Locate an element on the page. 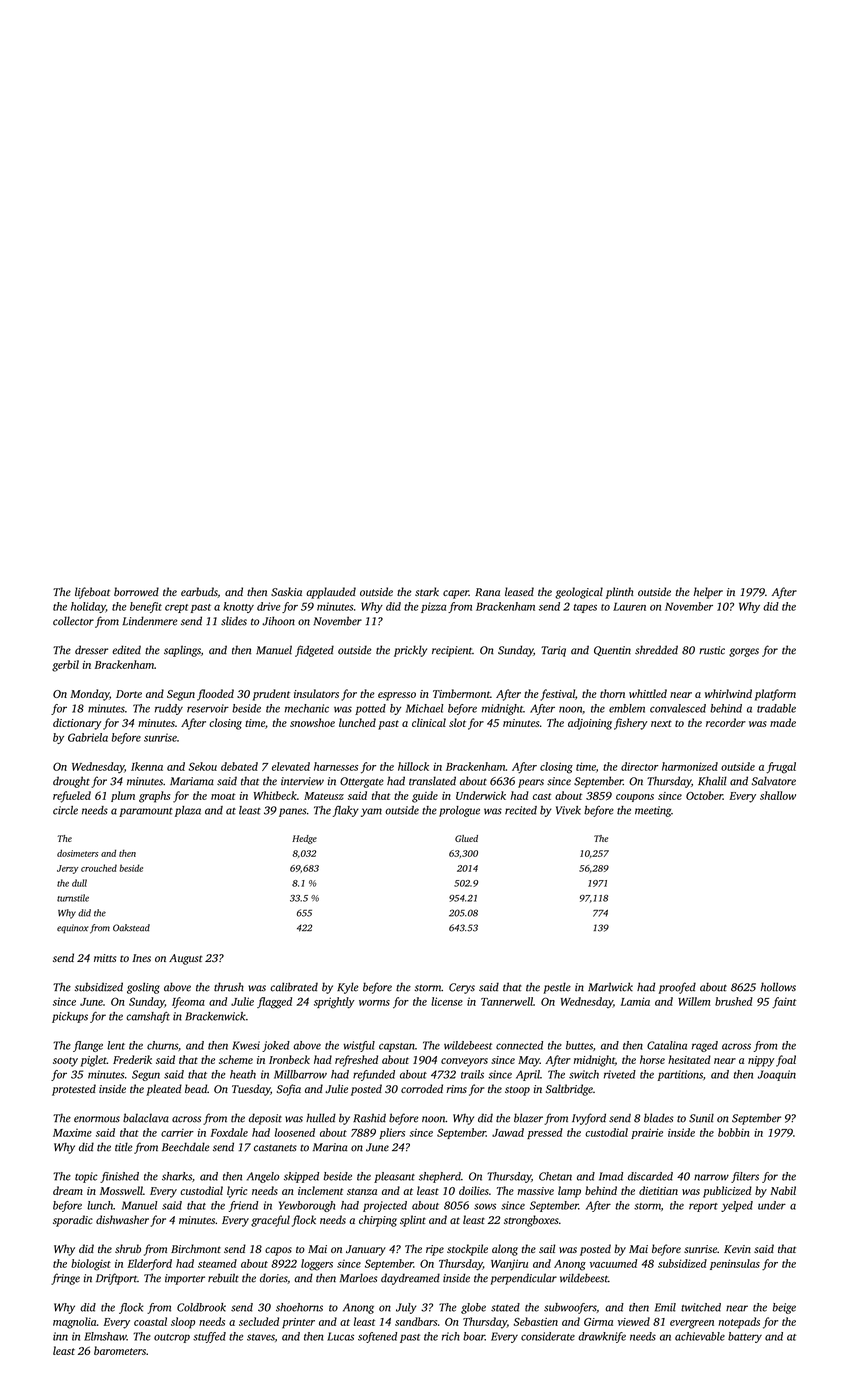  pickups is located at coordinates (70, 1017).
